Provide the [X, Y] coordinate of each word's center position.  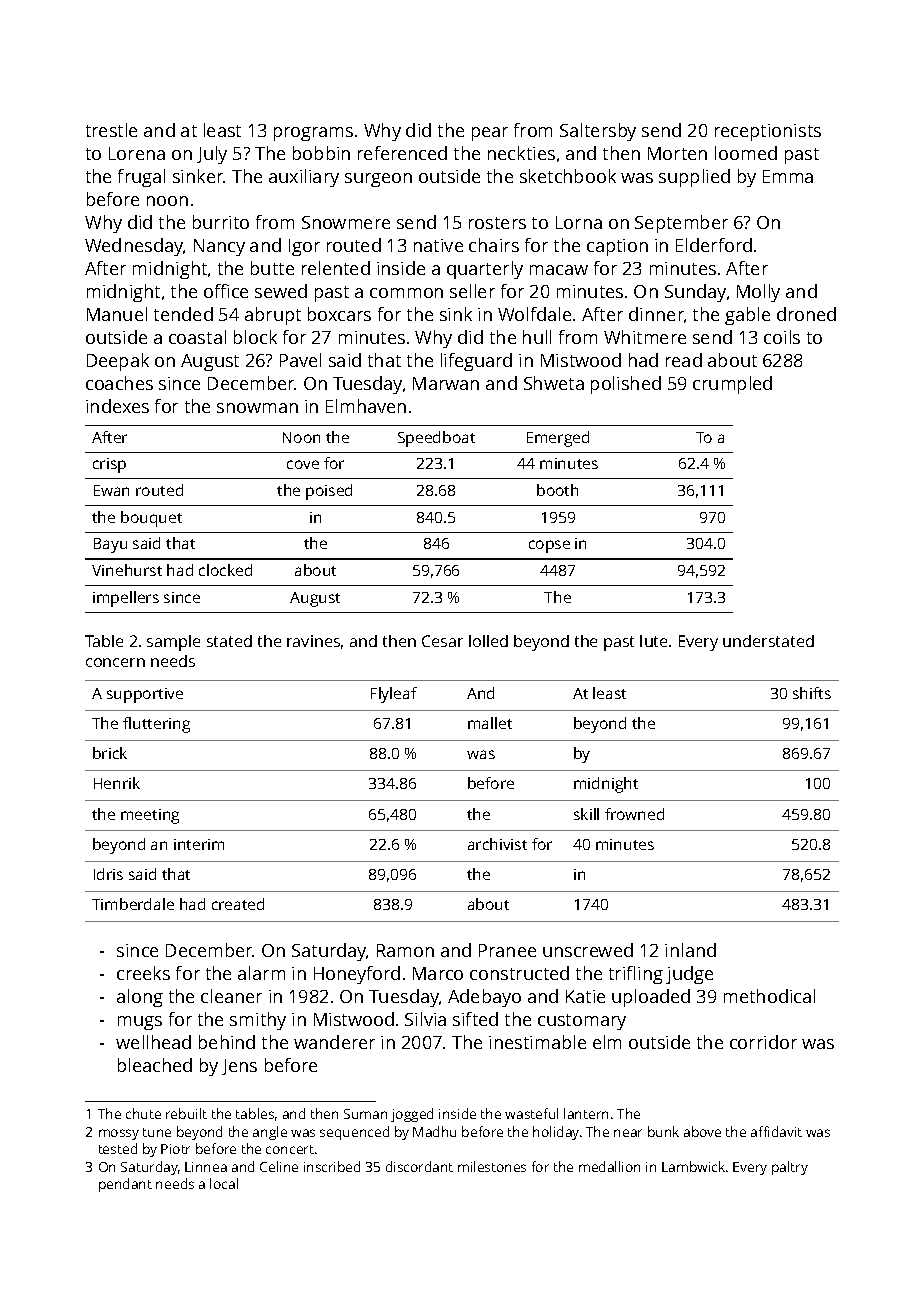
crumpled [732, 385]
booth [557, 490]
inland [690, 950]
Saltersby [598, 132]
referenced [402, 153]
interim [199, 844]
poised [329, 492]
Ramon [405, 950]
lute [653, 641]
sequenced [354, 1133]
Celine [279, 1166]
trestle [111, 130]
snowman [257, 408]
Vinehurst [127, 570]
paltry [790, 1168]
